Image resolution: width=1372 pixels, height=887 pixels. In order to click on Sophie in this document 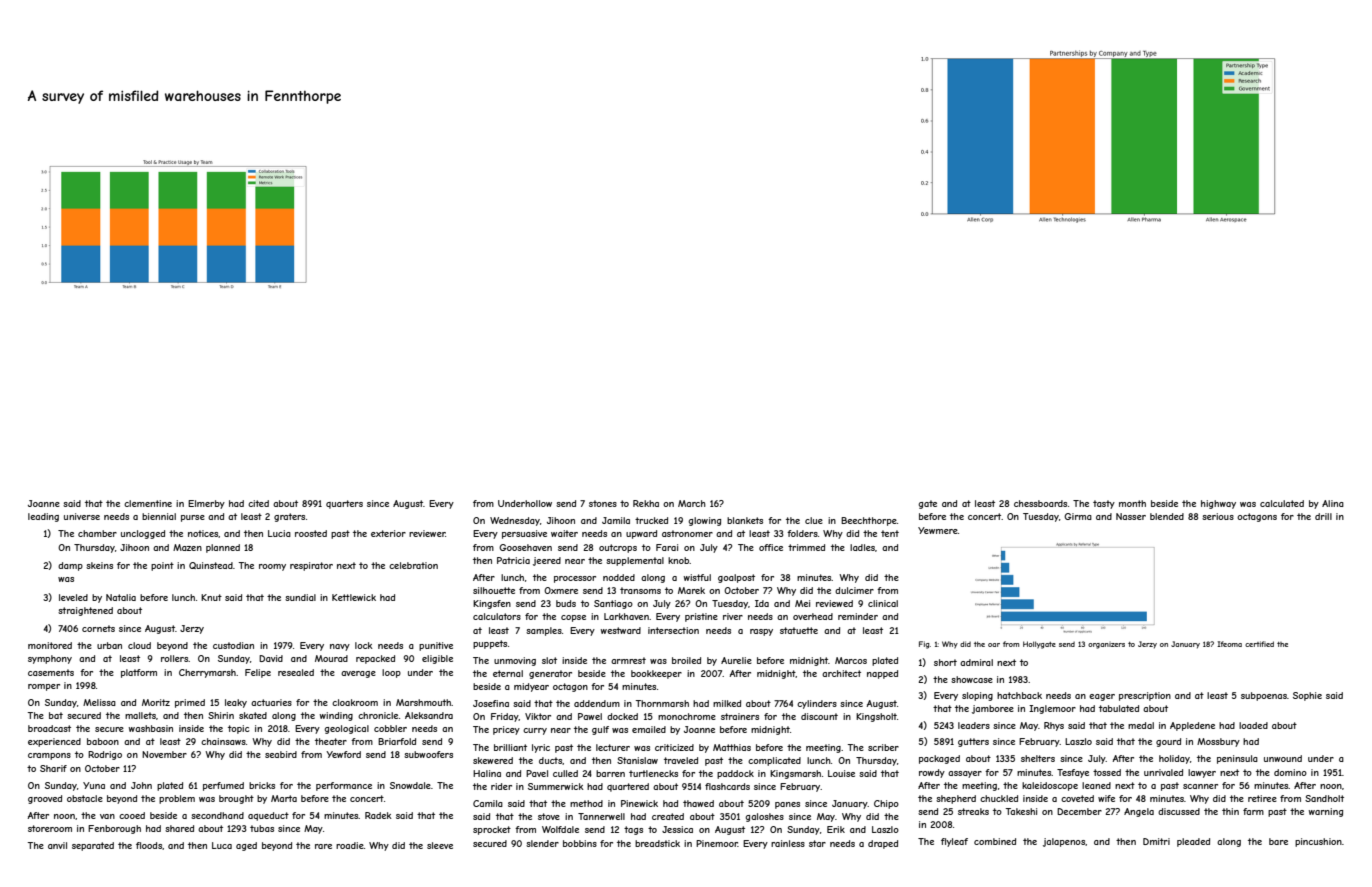, I will do `click(1307, 696)`.
